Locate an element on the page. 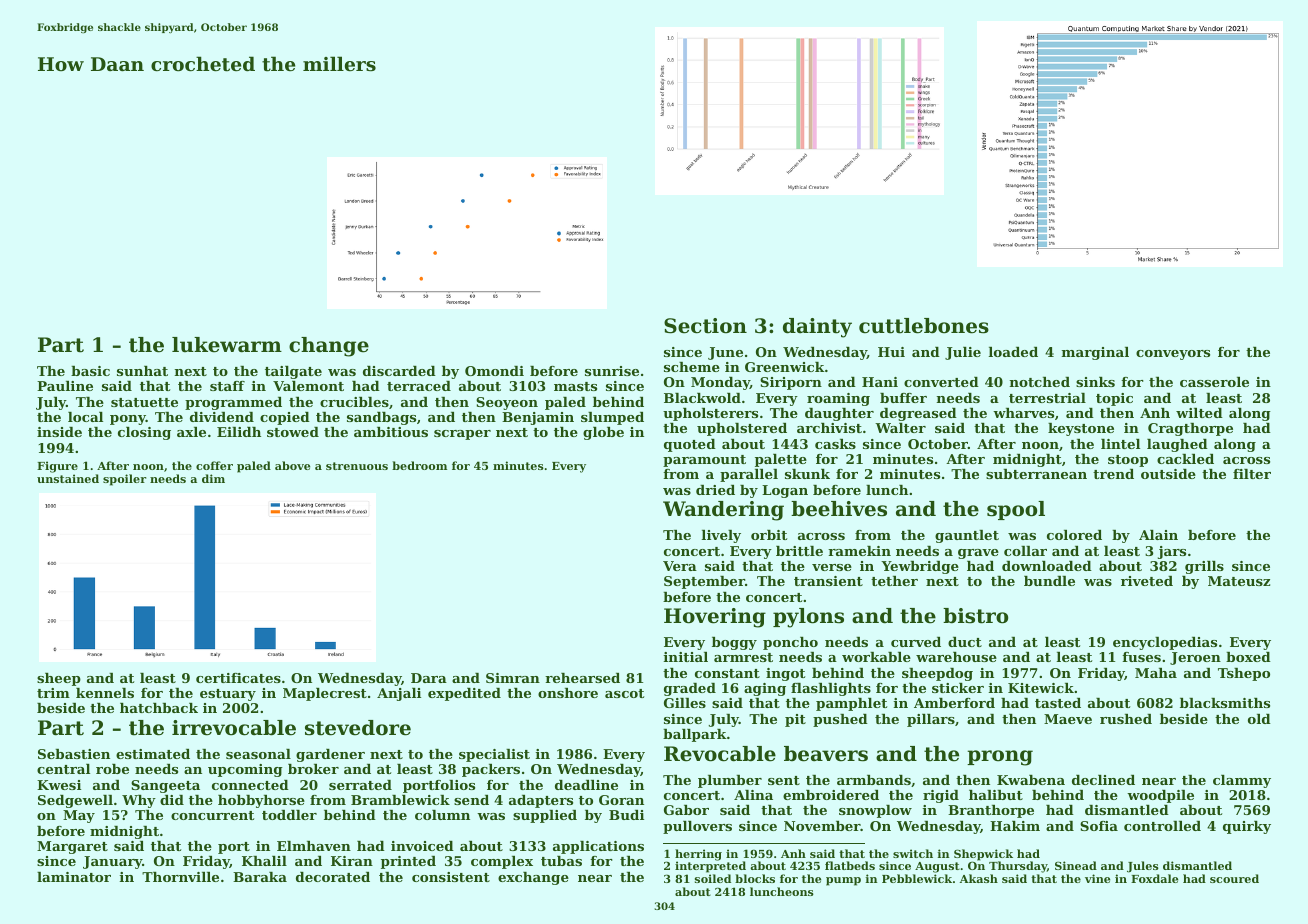 The image size is (1308, 924). certificates is located at coordinates (238, 678).
